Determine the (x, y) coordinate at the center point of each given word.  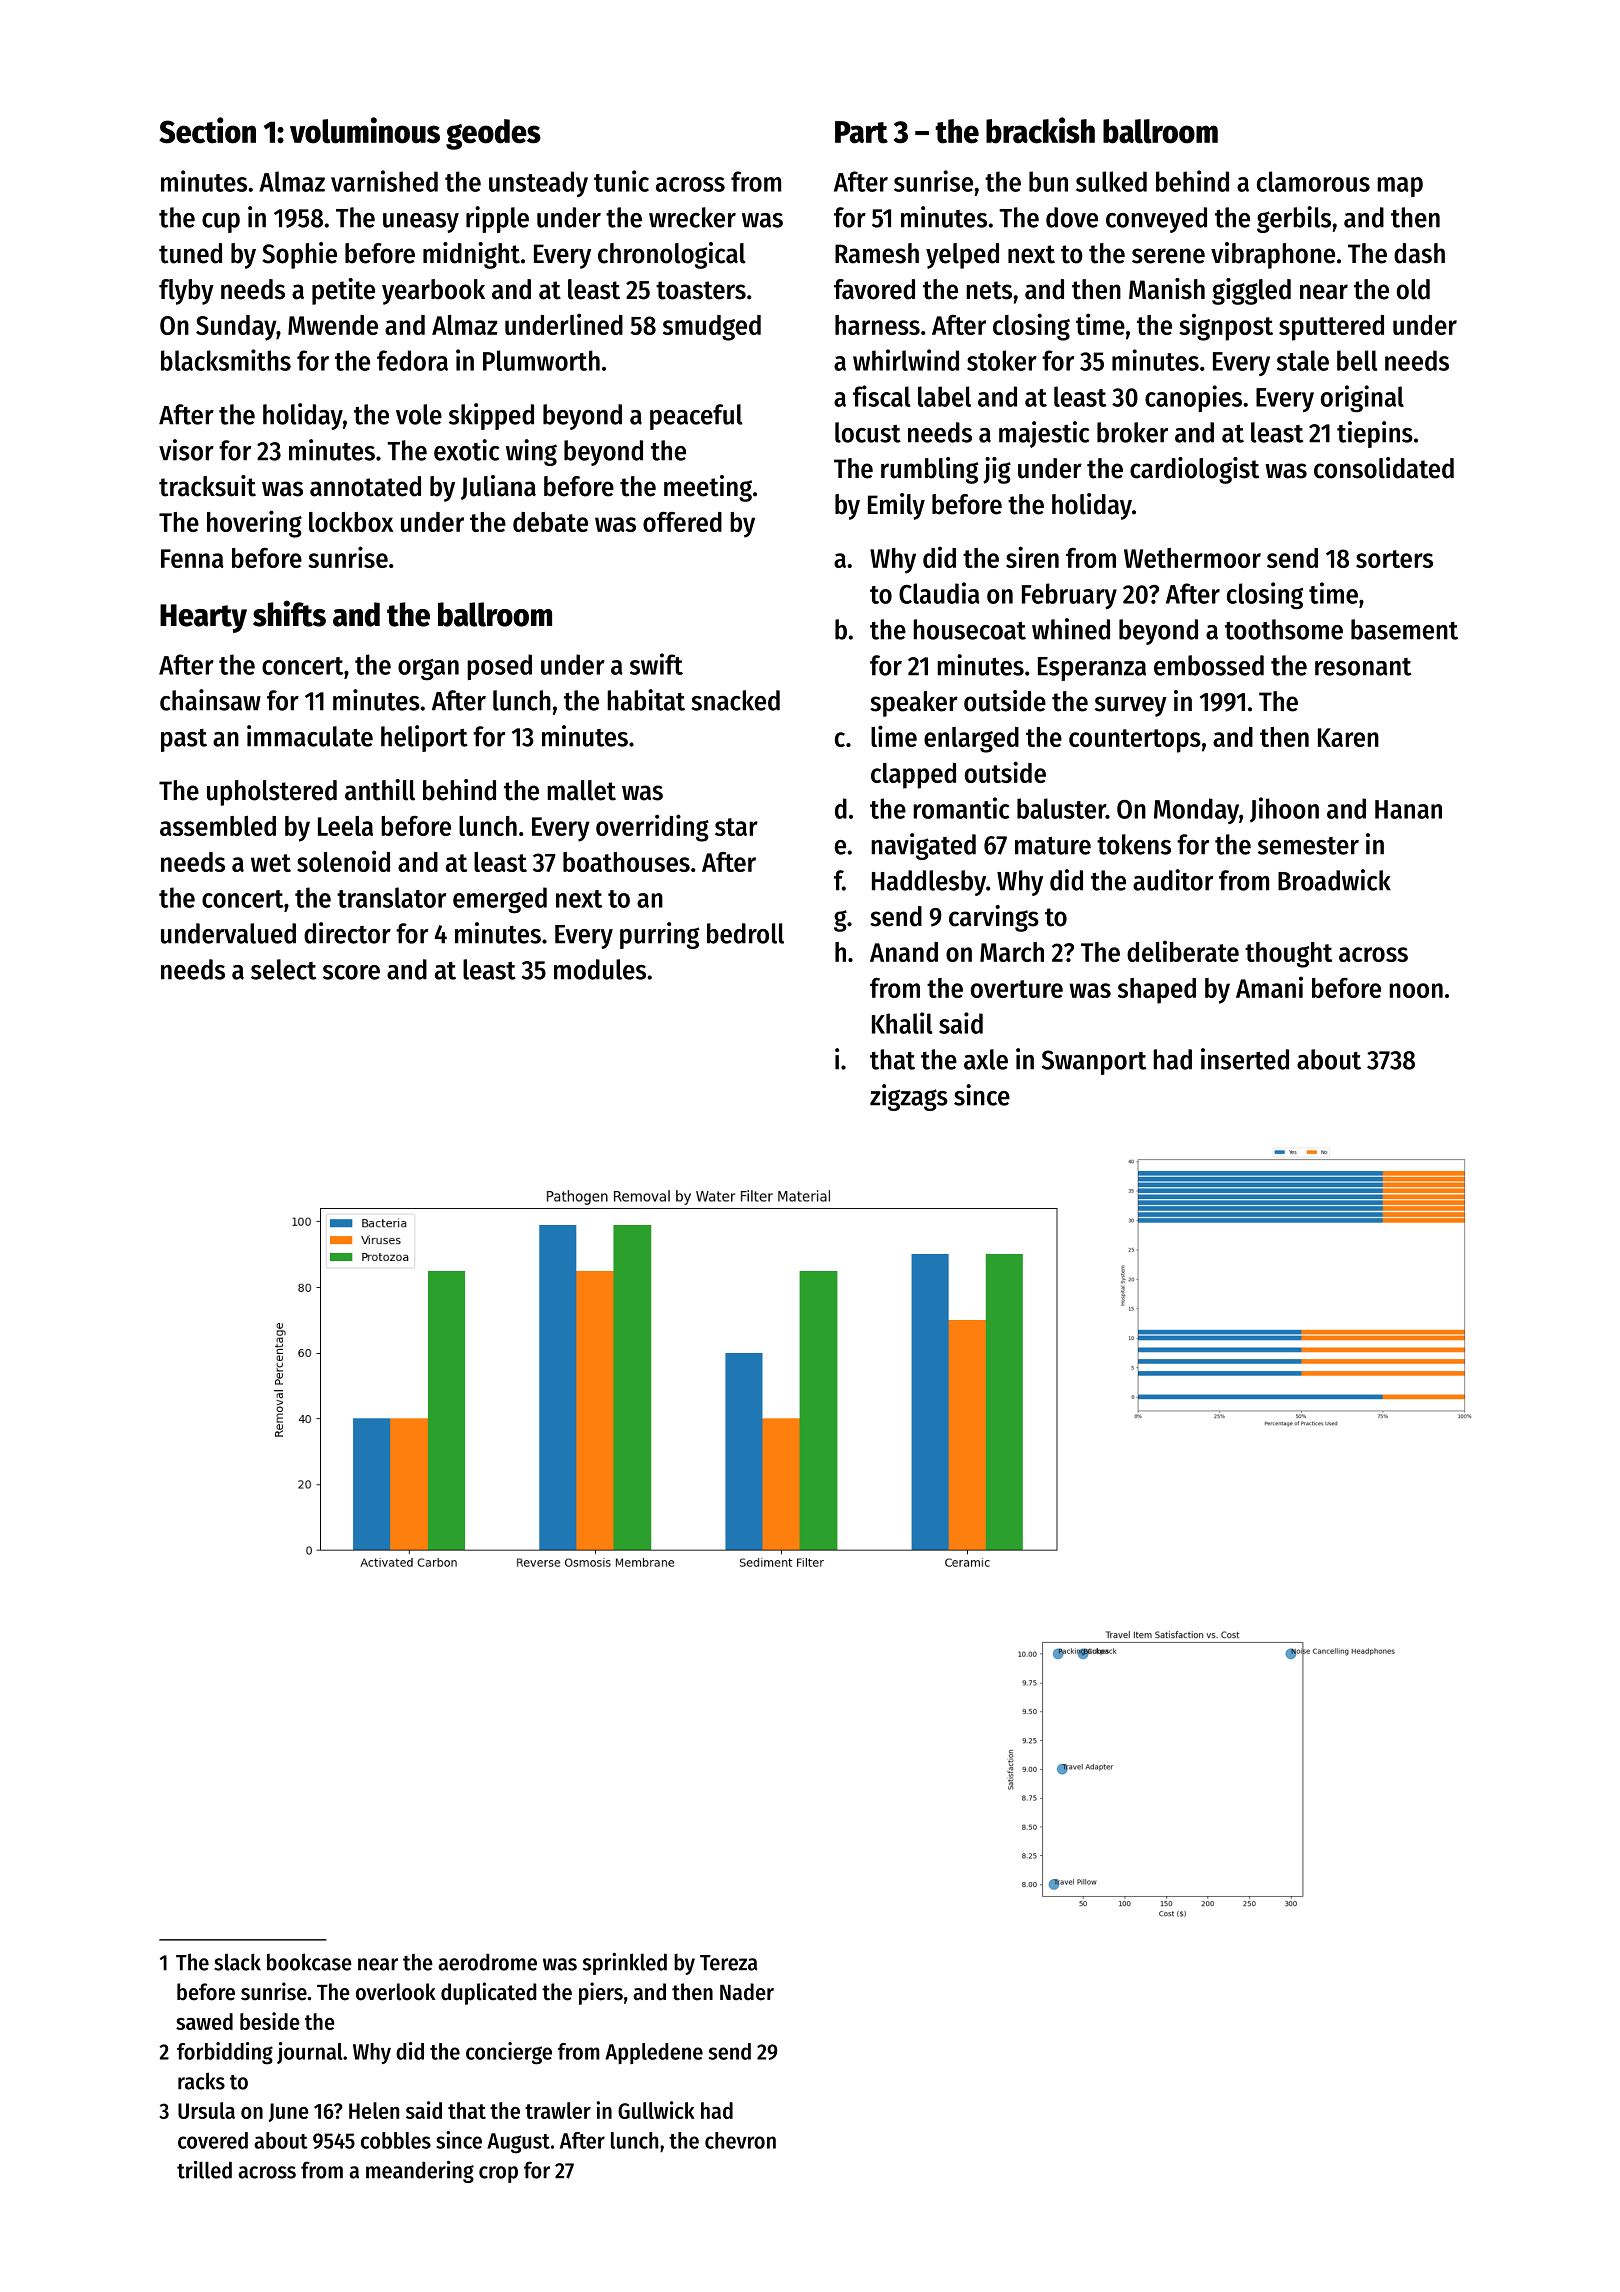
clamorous (1313, 181)
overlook (396, 1992)
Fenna (192, 558)
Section (207, 130)
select (284, 969)
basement (1404, 629)
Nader (747, 1992)
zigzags (909, 1097)
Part (861, 132)
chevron (740, 2140)
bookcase (309, 1962)
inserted (1245, 1059)
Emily (896, 506)
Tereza (728, 1963)
